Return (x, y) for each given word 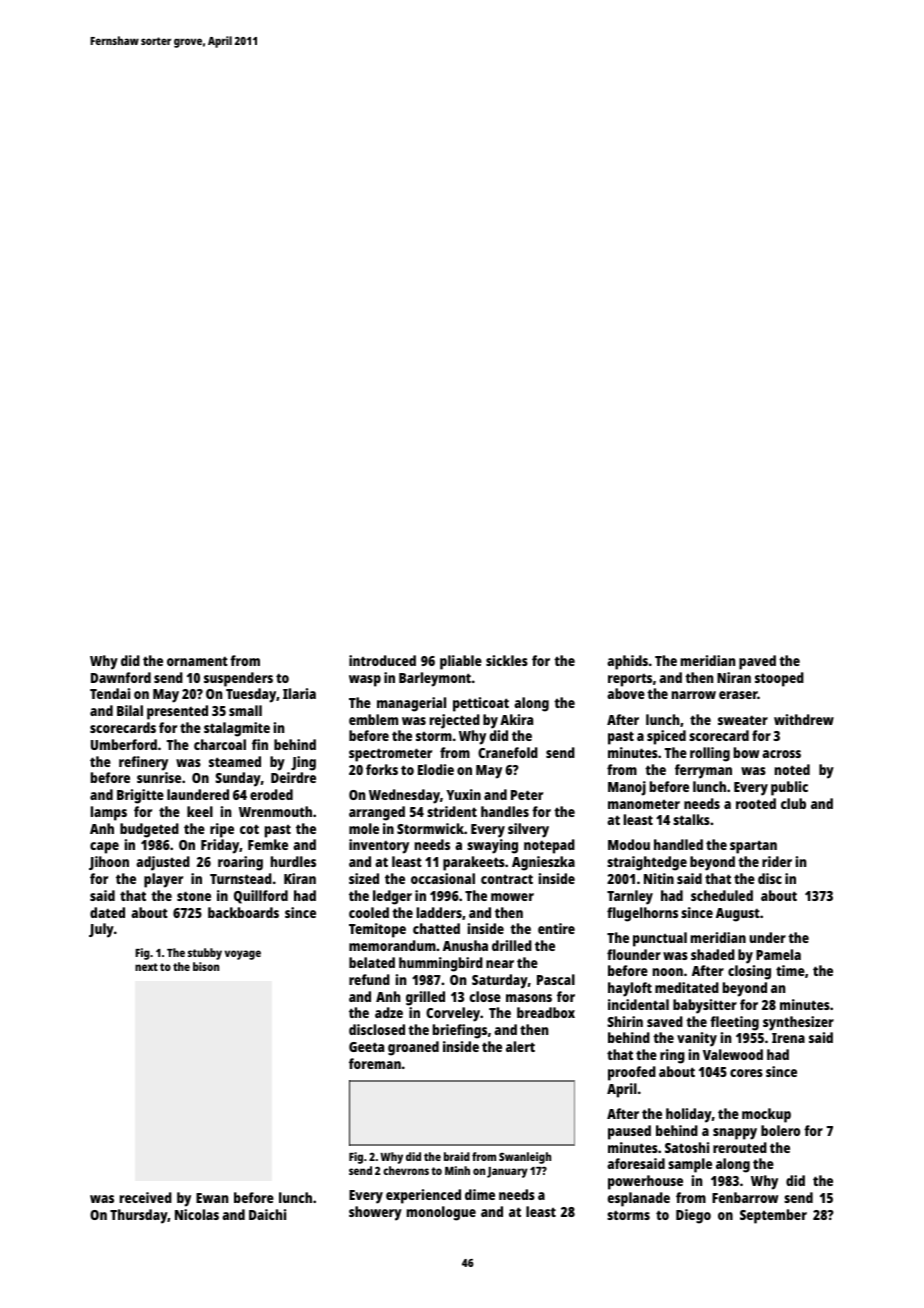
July (101, 930)
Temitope (377, 930)
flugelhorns (642, 914)
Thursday (139, 1216)
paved (757, 662)
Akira (516, 719)
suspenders (238, 679)
